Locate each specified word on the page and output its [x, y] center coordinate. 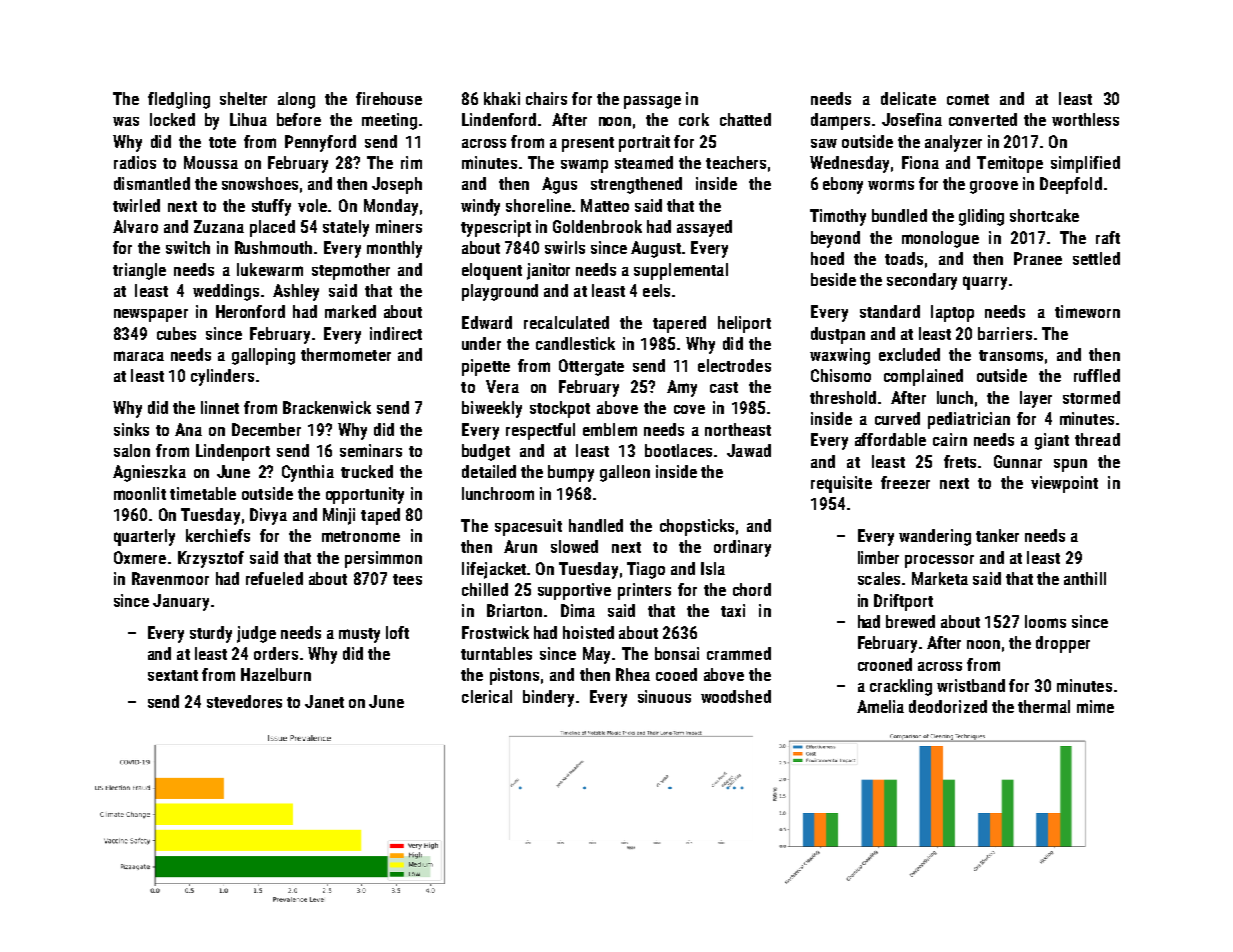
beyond [835, 239]
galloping [263, 356]
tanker [997, 535]
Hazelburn [276, 674]
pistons [514, 676]
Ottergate [591, 367]
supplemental [681, 271]
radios [135, 162]
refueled [274, 578]
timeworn [1087, 311]
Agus [559, 185]
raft [1108, 237]
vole [312, 205]
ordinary [742, 548]
